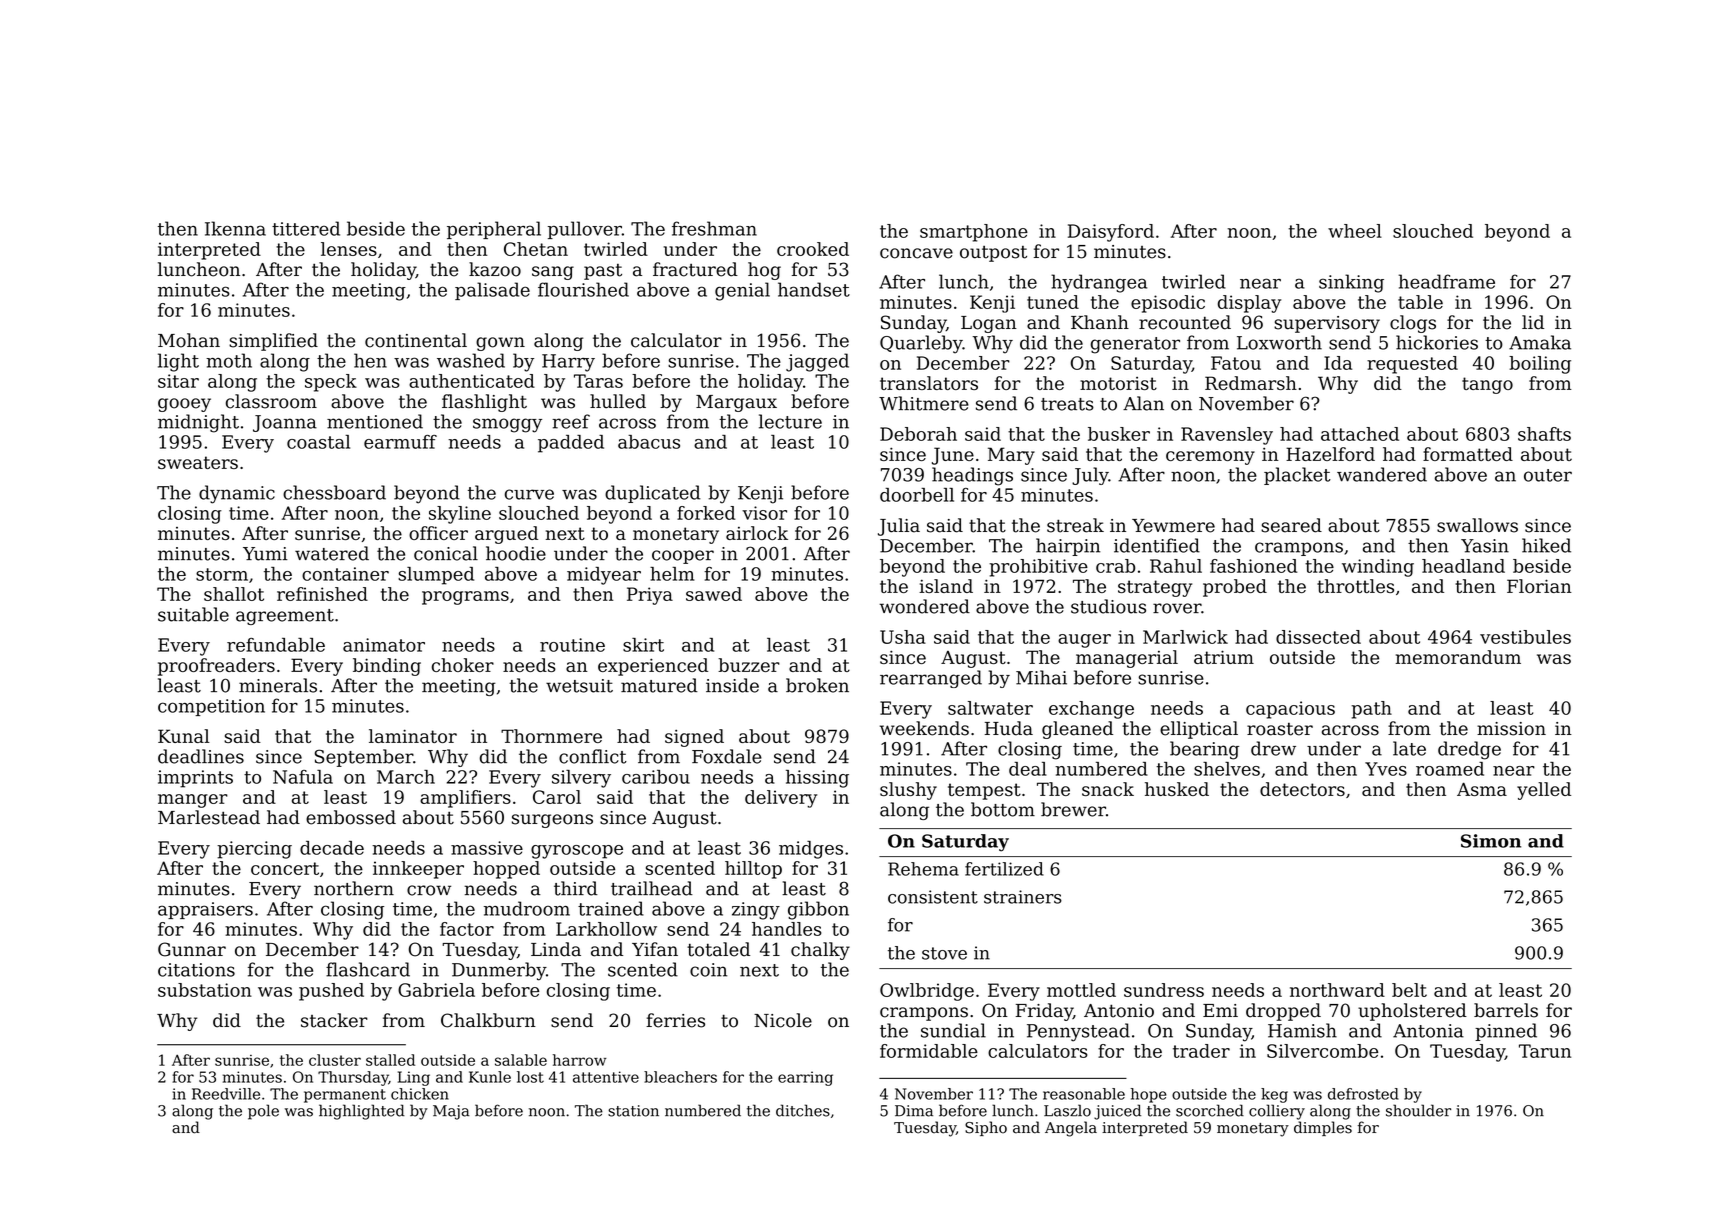 Image resolution: width=1729 pixels, height=1222 pixels. What do you see at coordinates (467, 929) in the page?
I see `factor` at bounding box center [467, 929].
